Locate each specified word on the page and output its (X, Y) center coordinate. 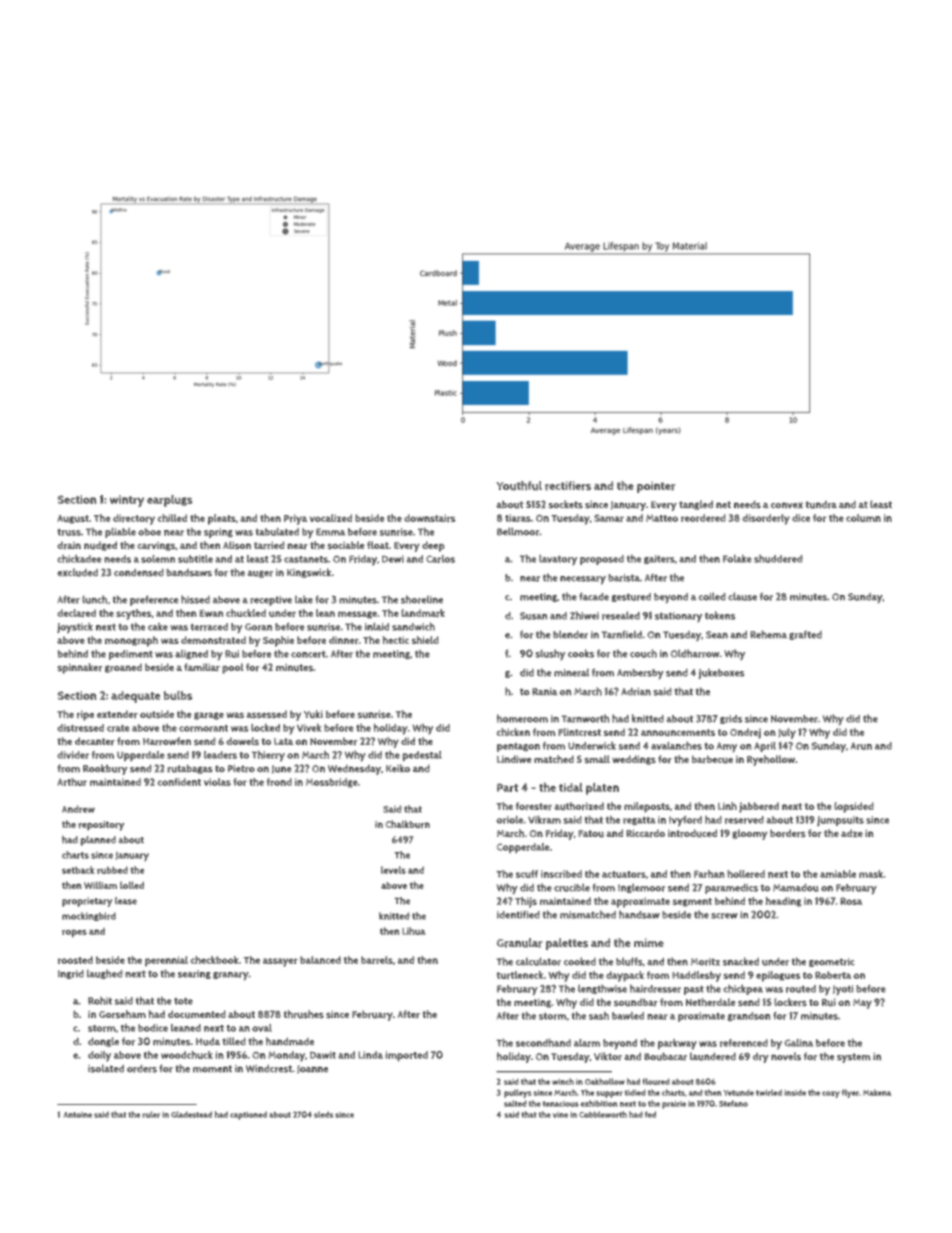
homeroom (522, 718)
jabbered (759, 807)
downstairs (430, 518)
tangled (696, 505)
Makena (877, 1092)
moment (212, 1069)
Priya (295, 519)
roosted (75, 960)
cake (158, 627)
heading (783, 902)
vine (560, 1115)
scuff (527, 874)
